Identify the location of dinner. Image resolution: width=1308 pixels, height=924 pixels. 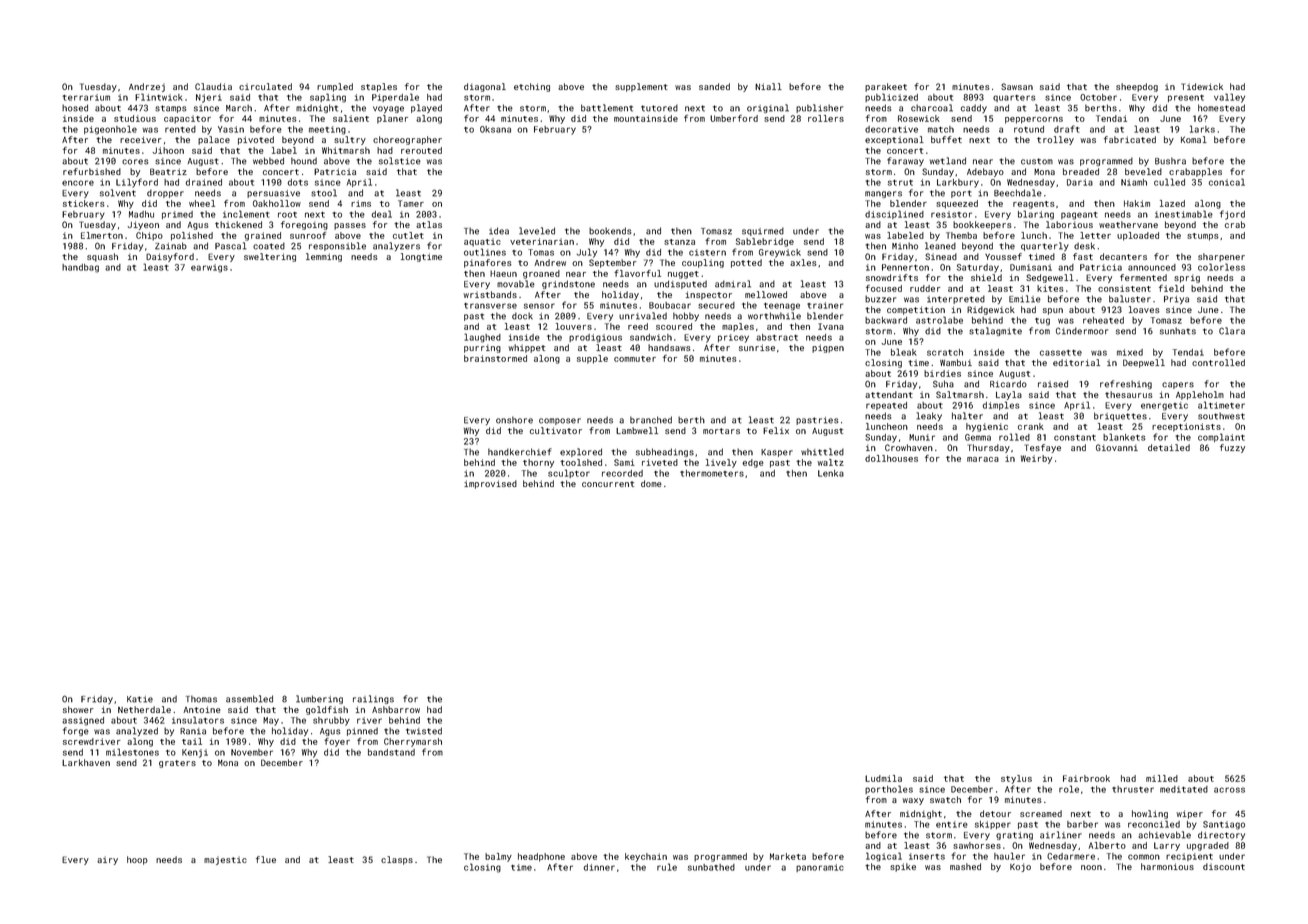
(599, 867).
